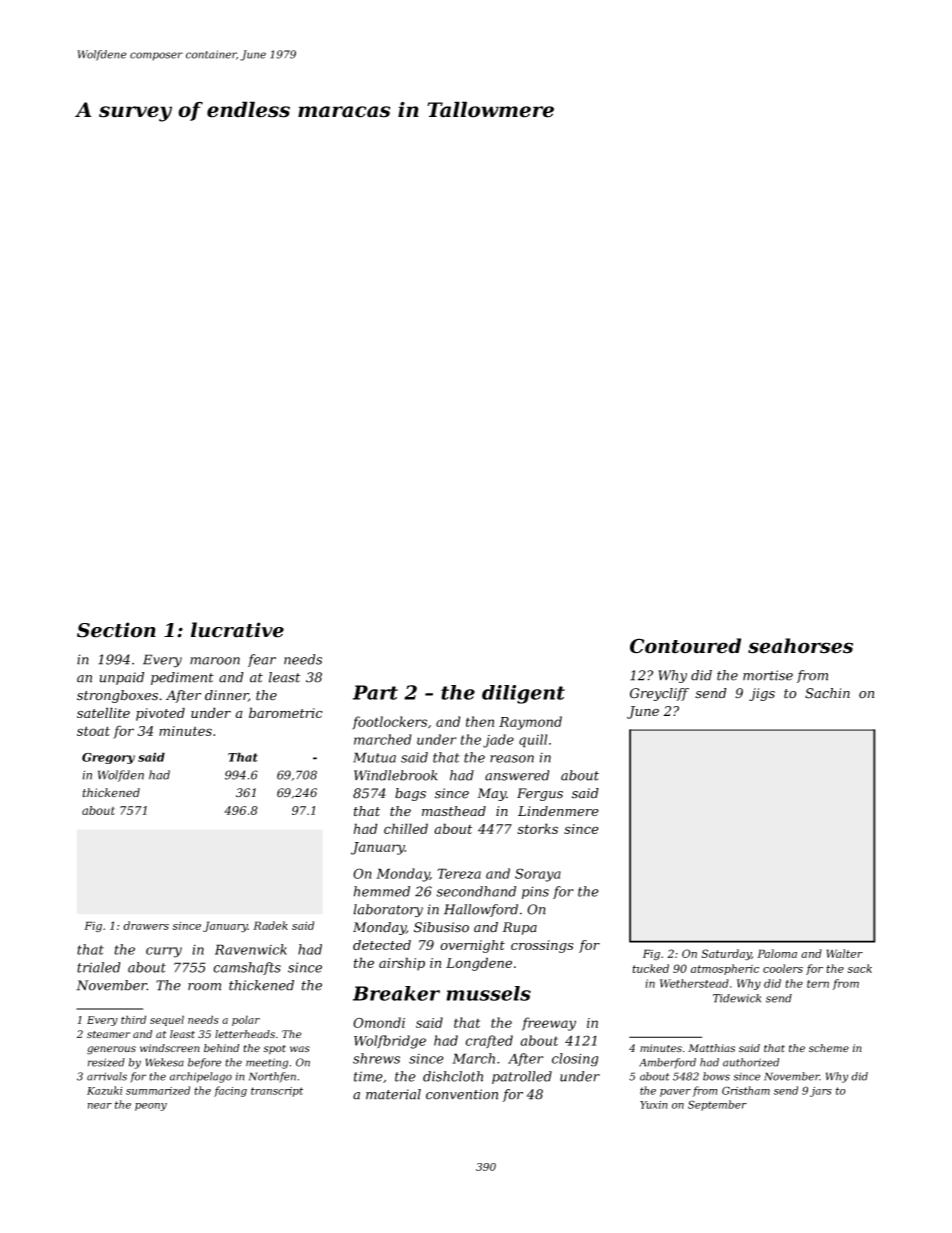 This screenshot has width=952, height=1233. Describe the element at coordinates (122, 678) in the screenshot. I see `unpaid` at that location.
